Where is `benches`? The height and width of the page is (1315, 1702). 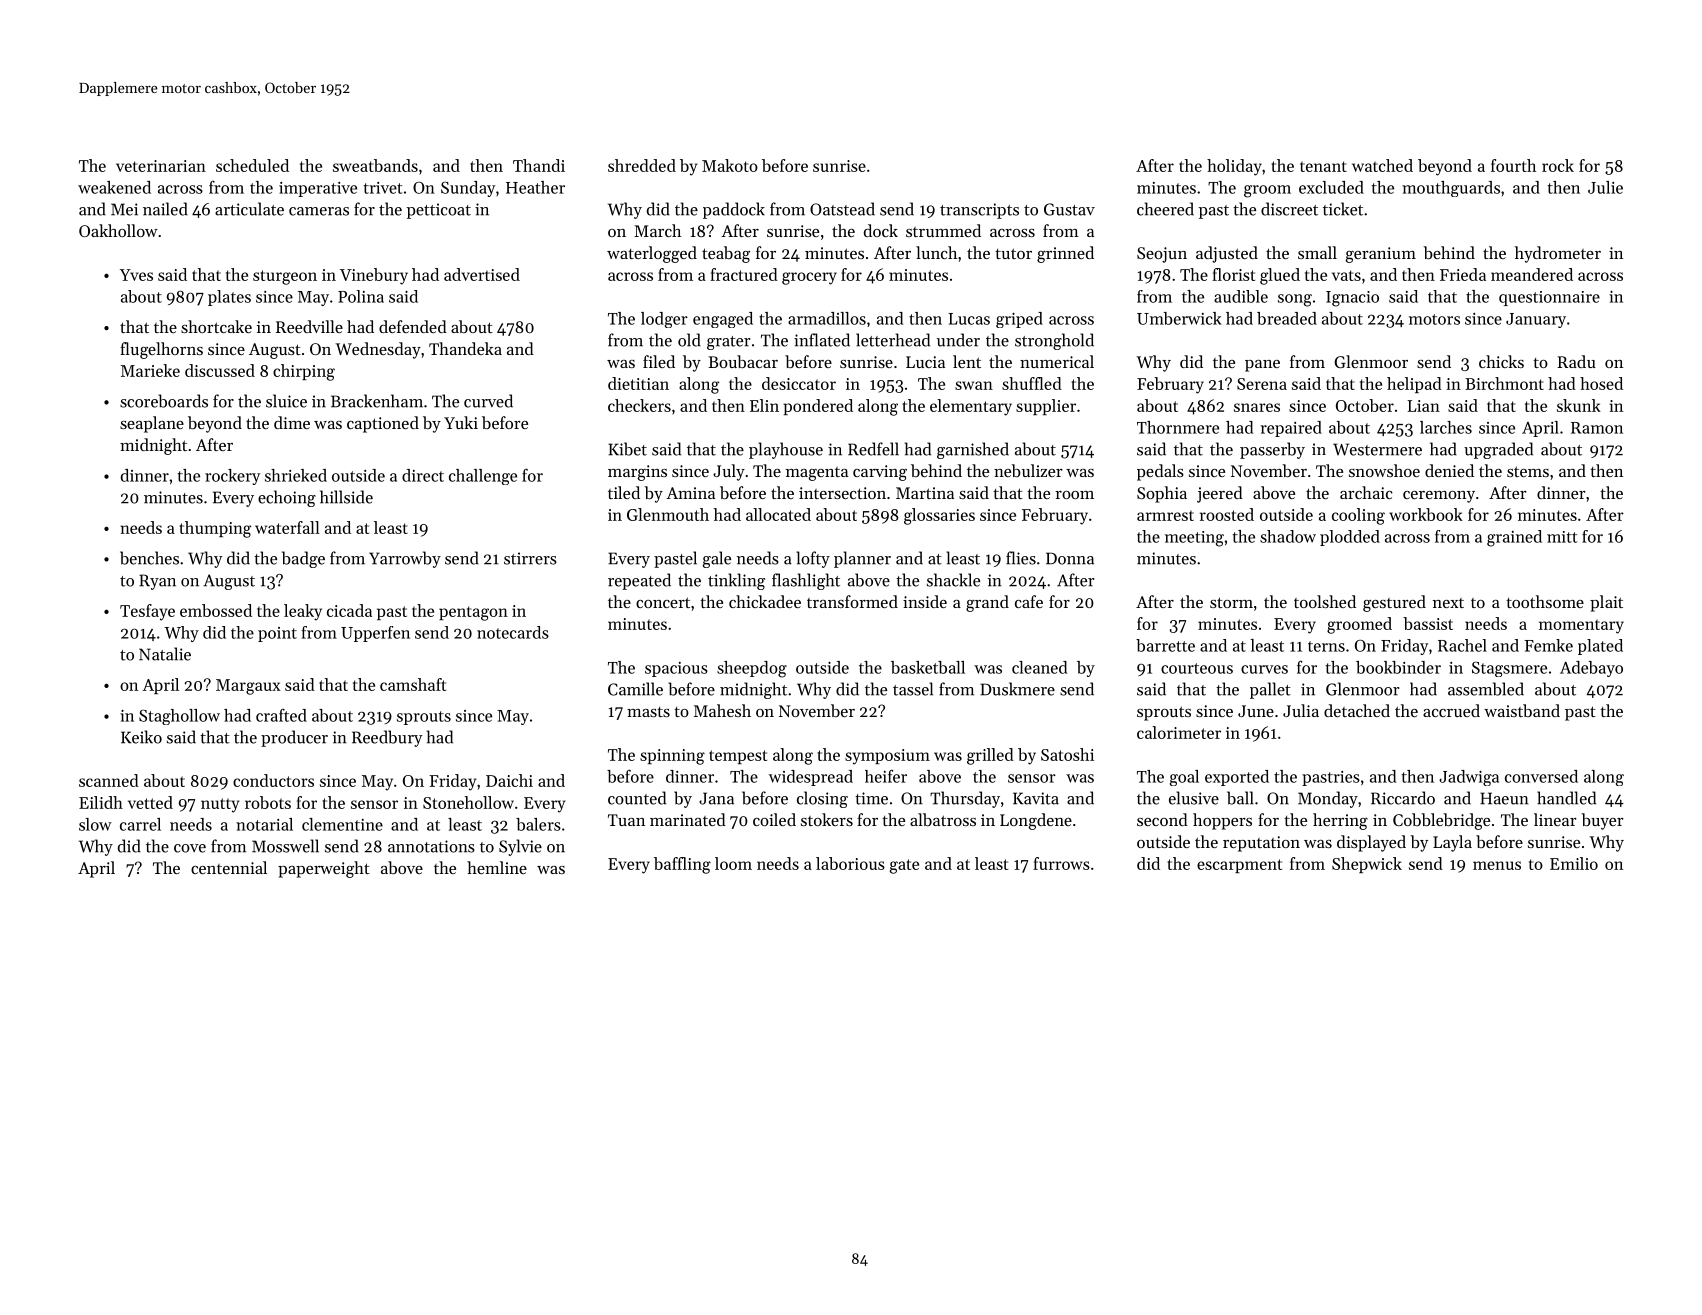
benches is located at coordinates (149, 558).
